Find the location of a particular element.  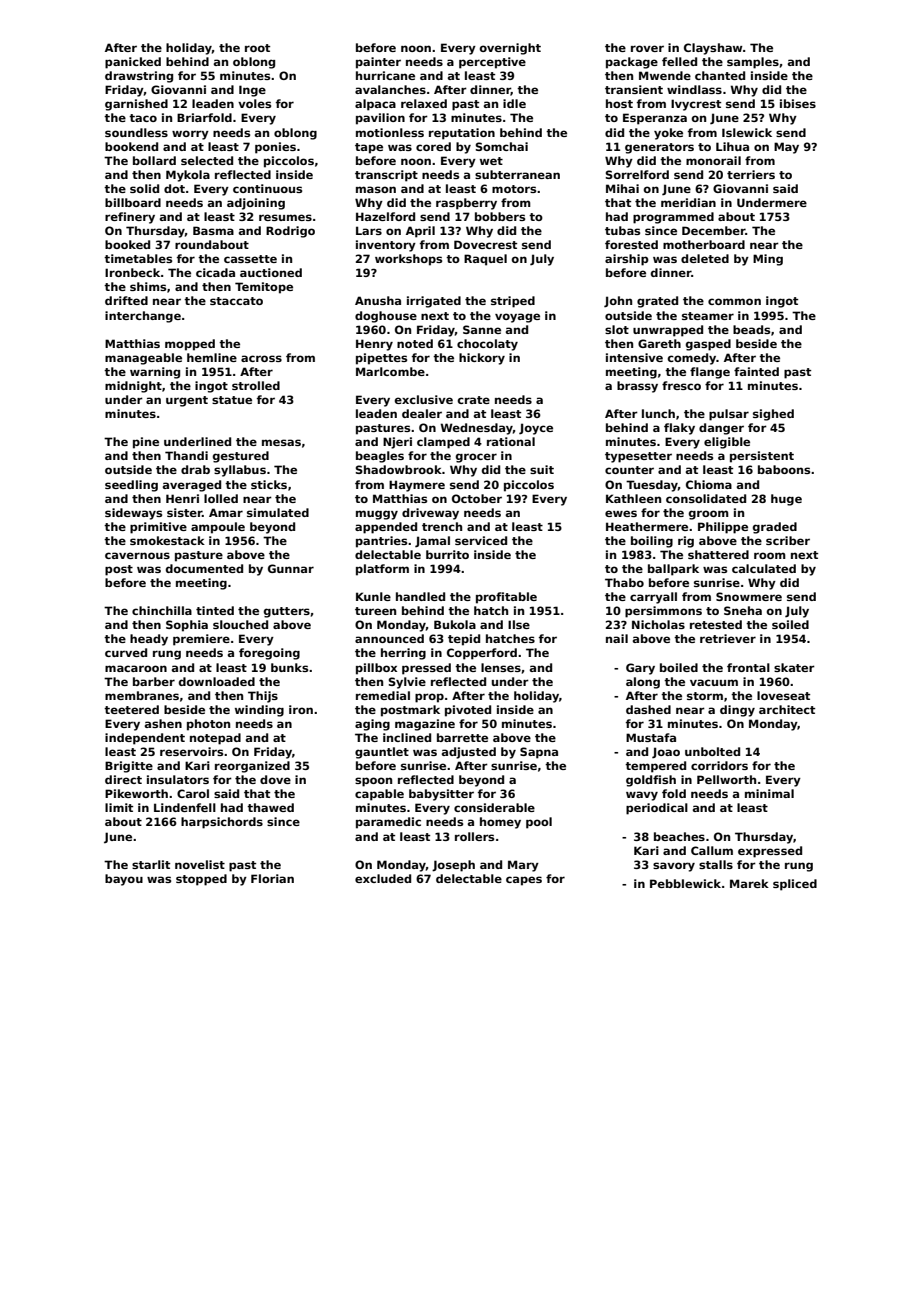

terriers is located at coordinates (751, 174).
